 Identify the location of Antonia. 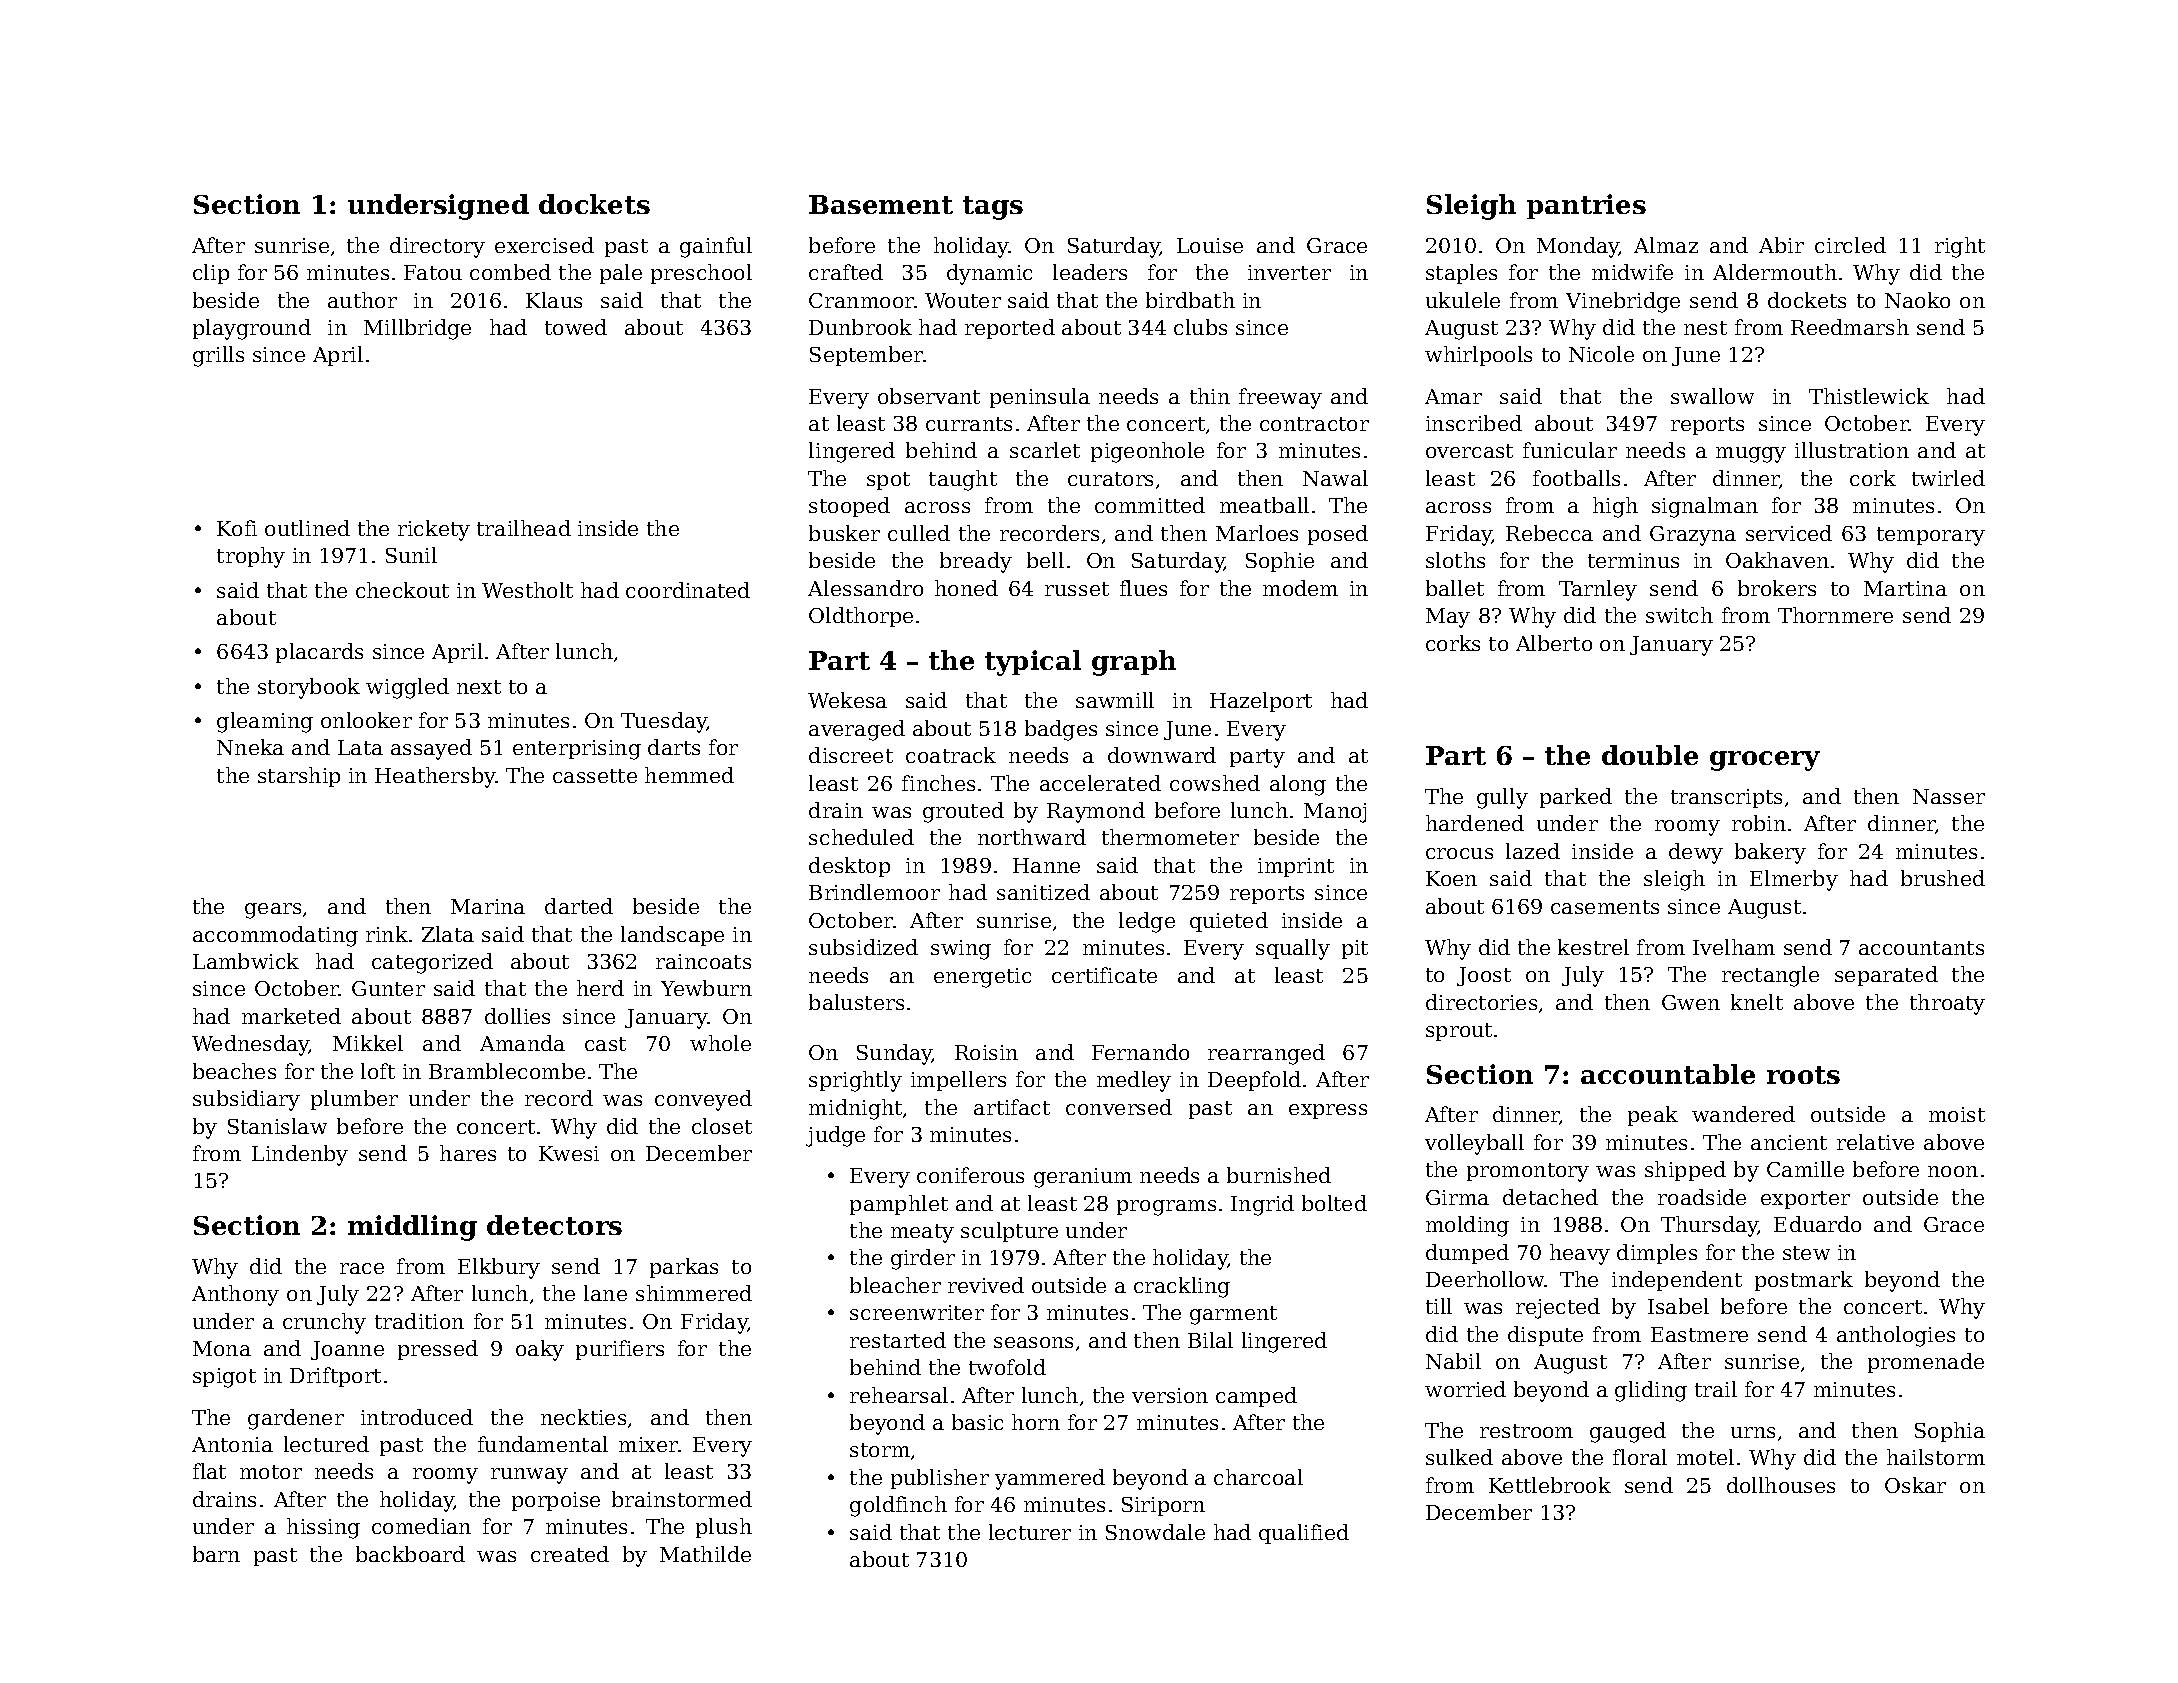
(232, 1444).
